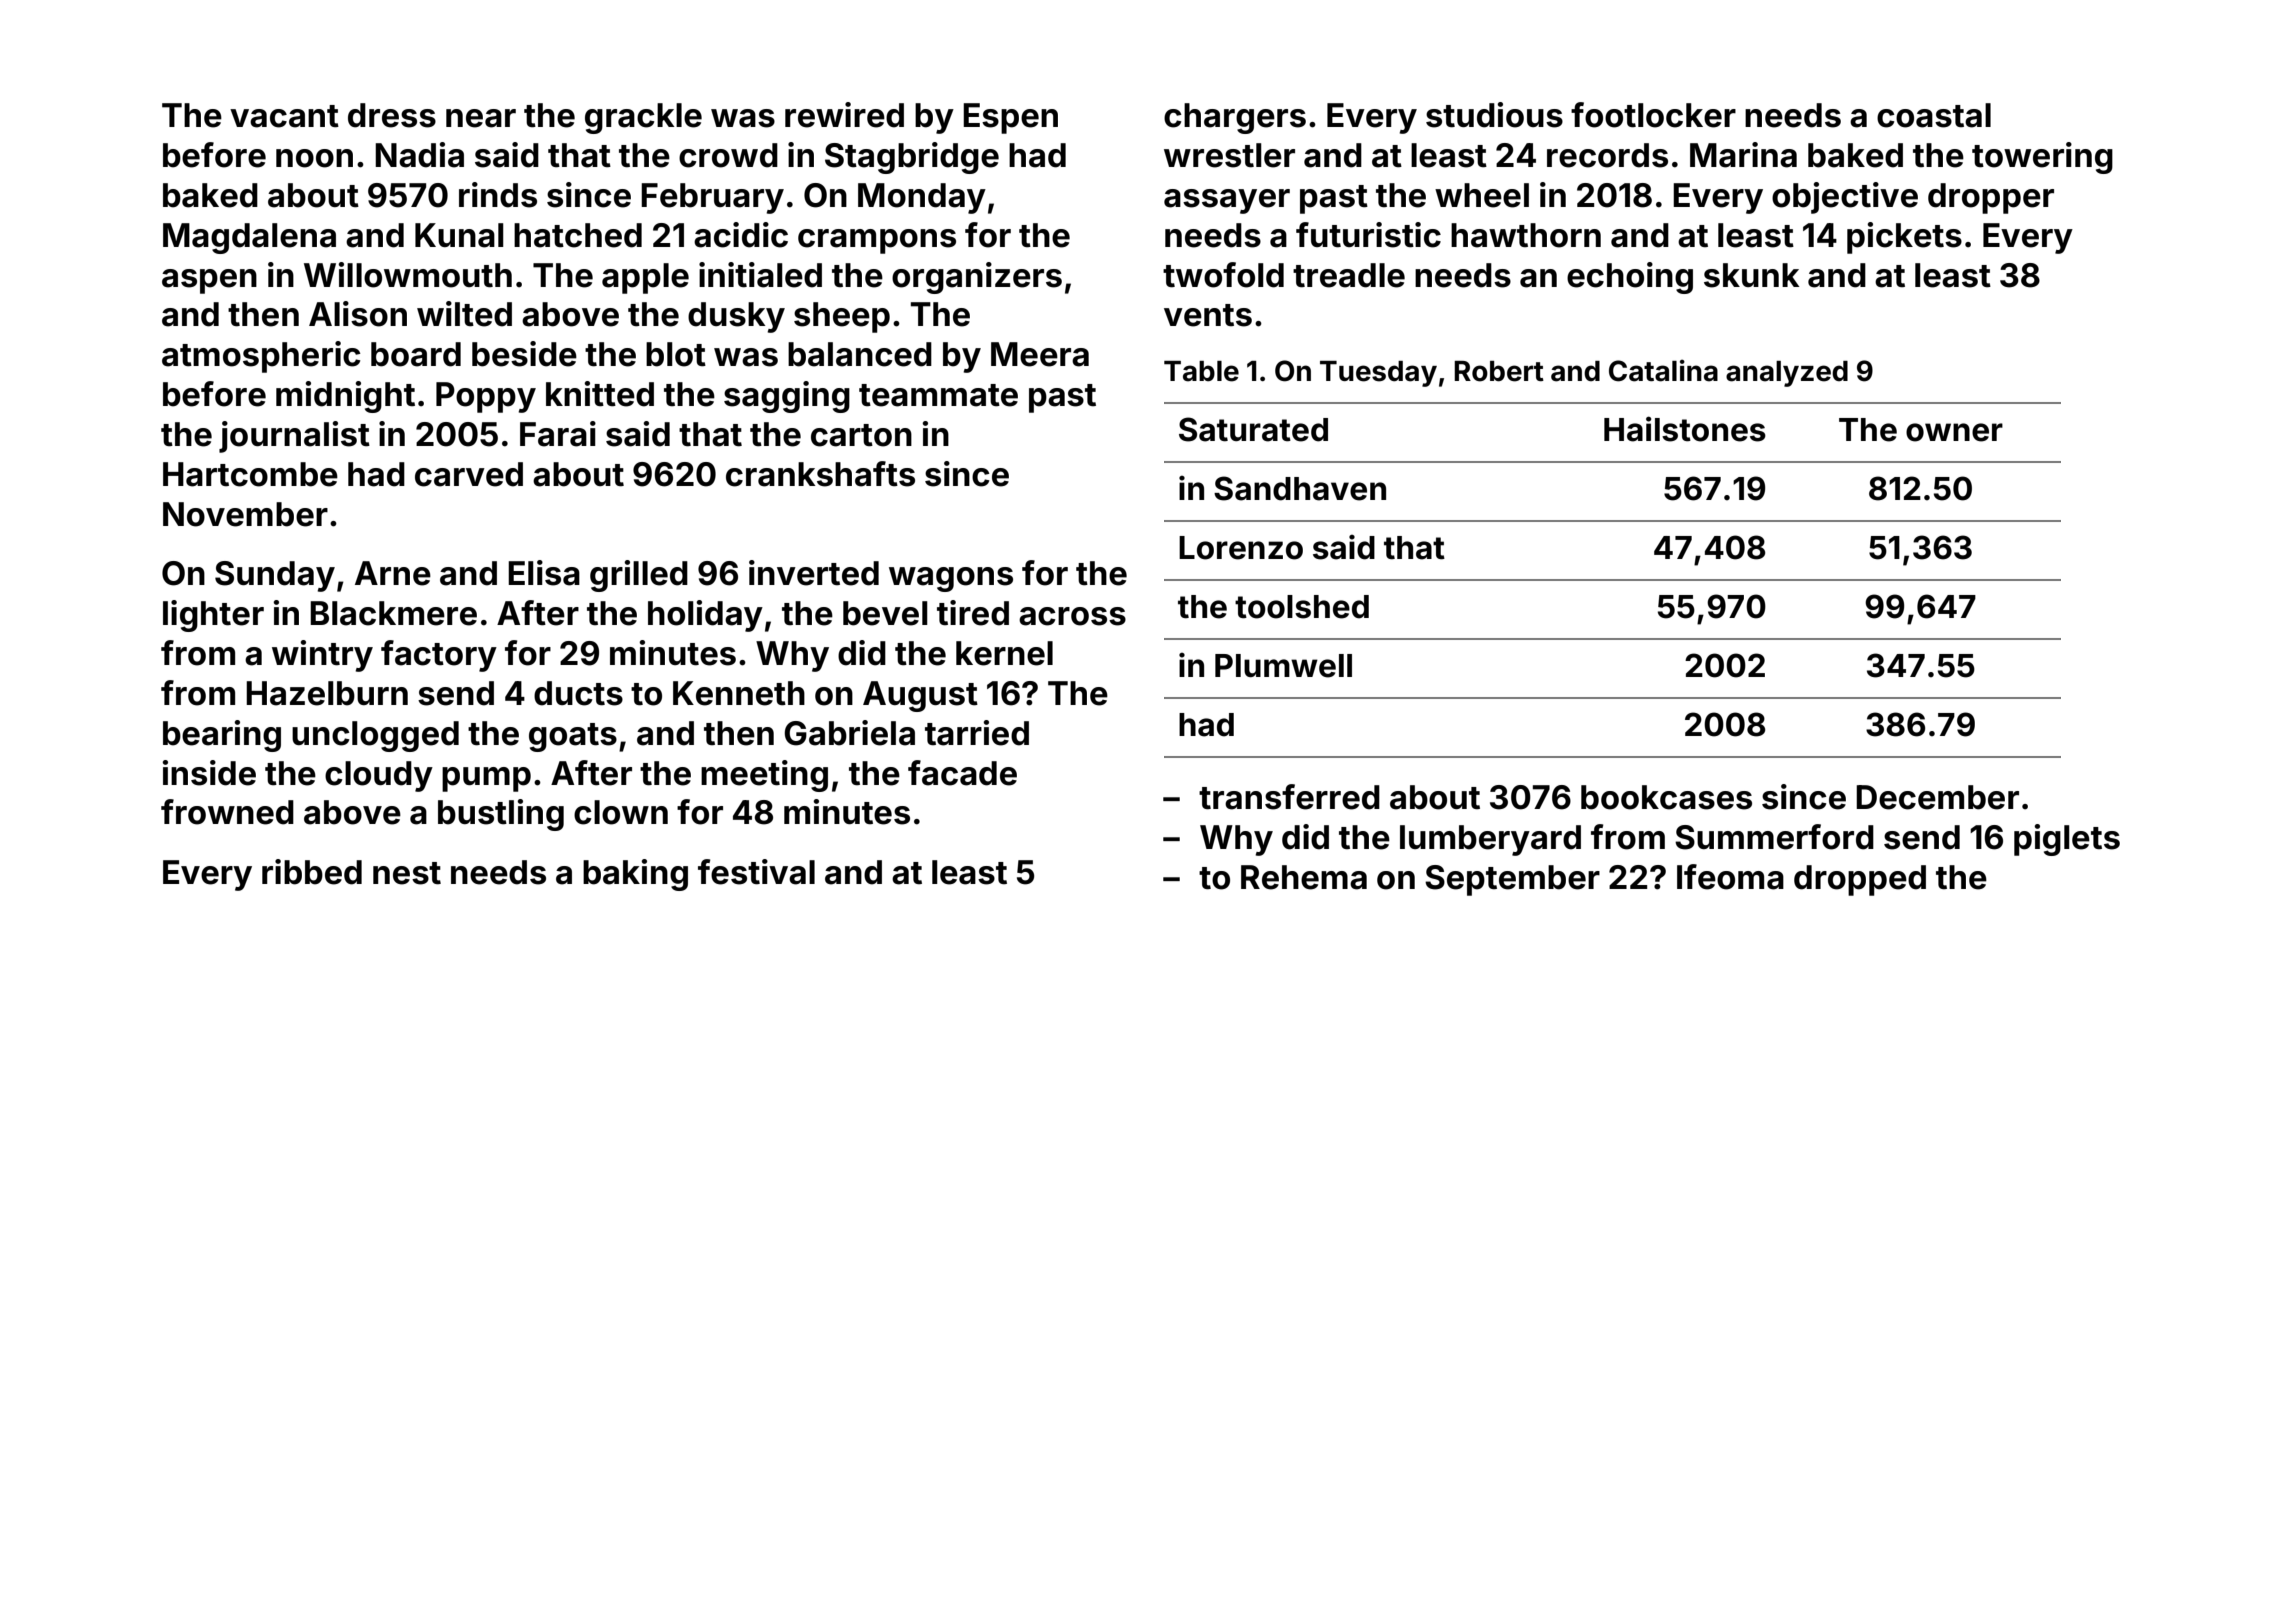  I want to click on analyzed, so click(1787, 374).
